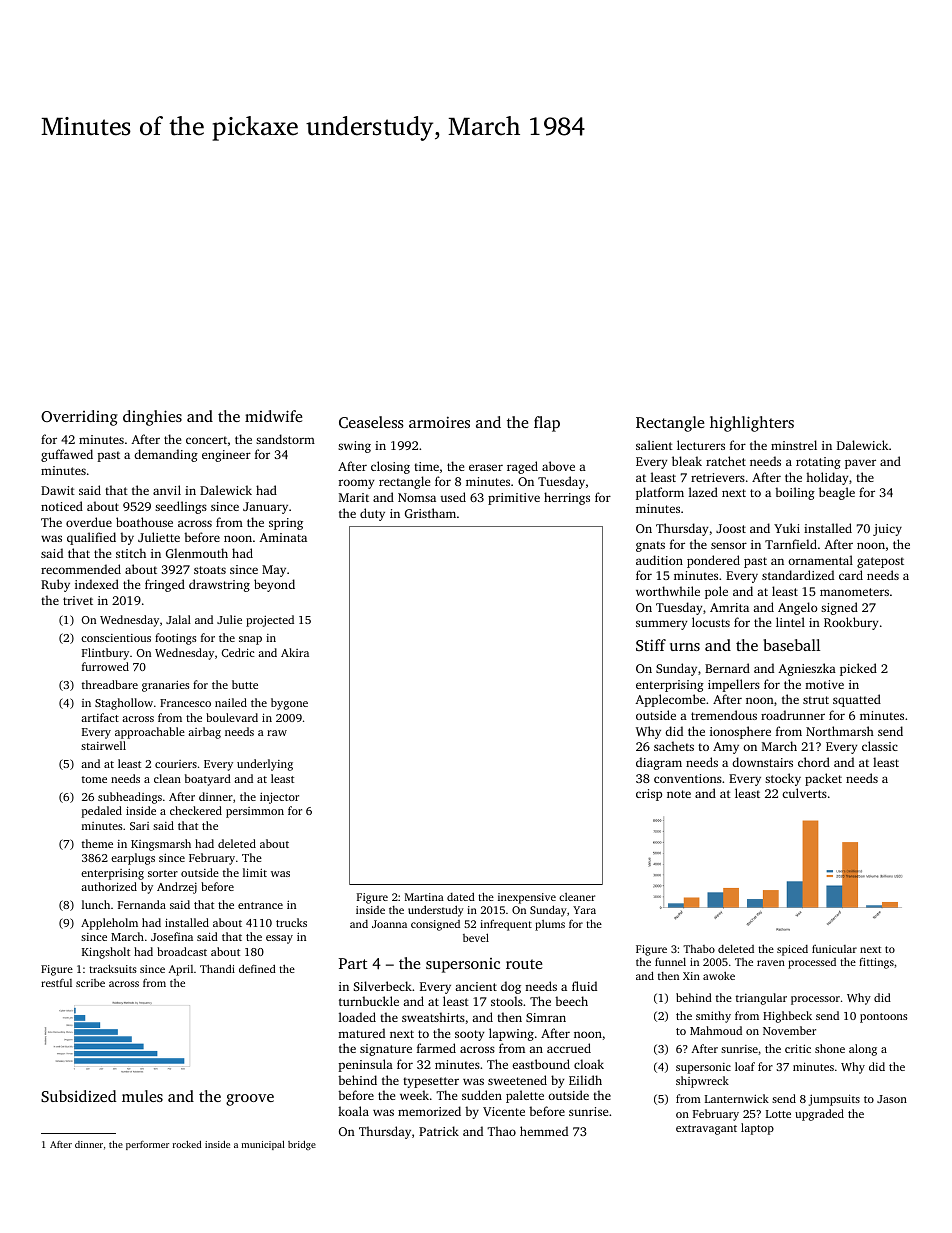  I want to click on restful, so click(56, 982).
